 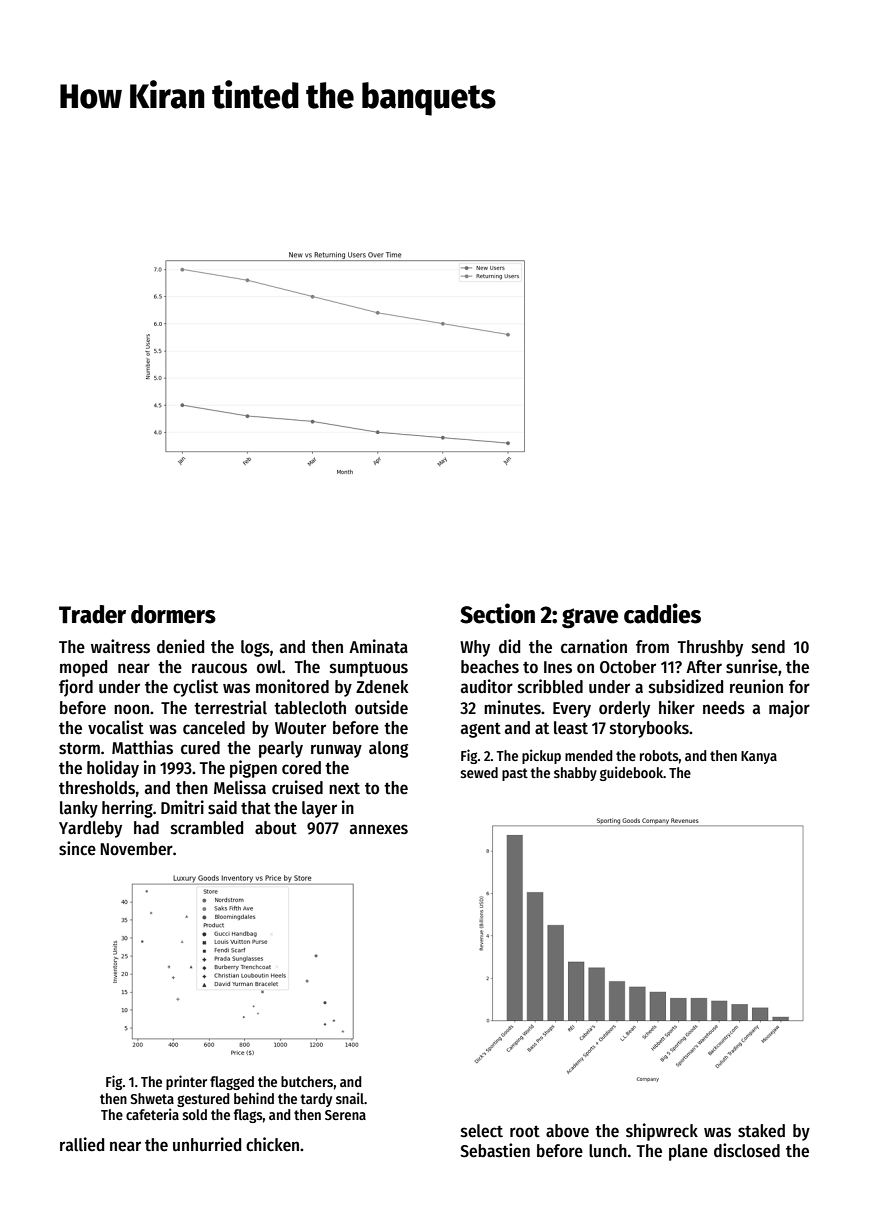 What do you see at coordinates (379, 829) in the screenshot?
I see `annexes` at bounding box center [379, 829].
